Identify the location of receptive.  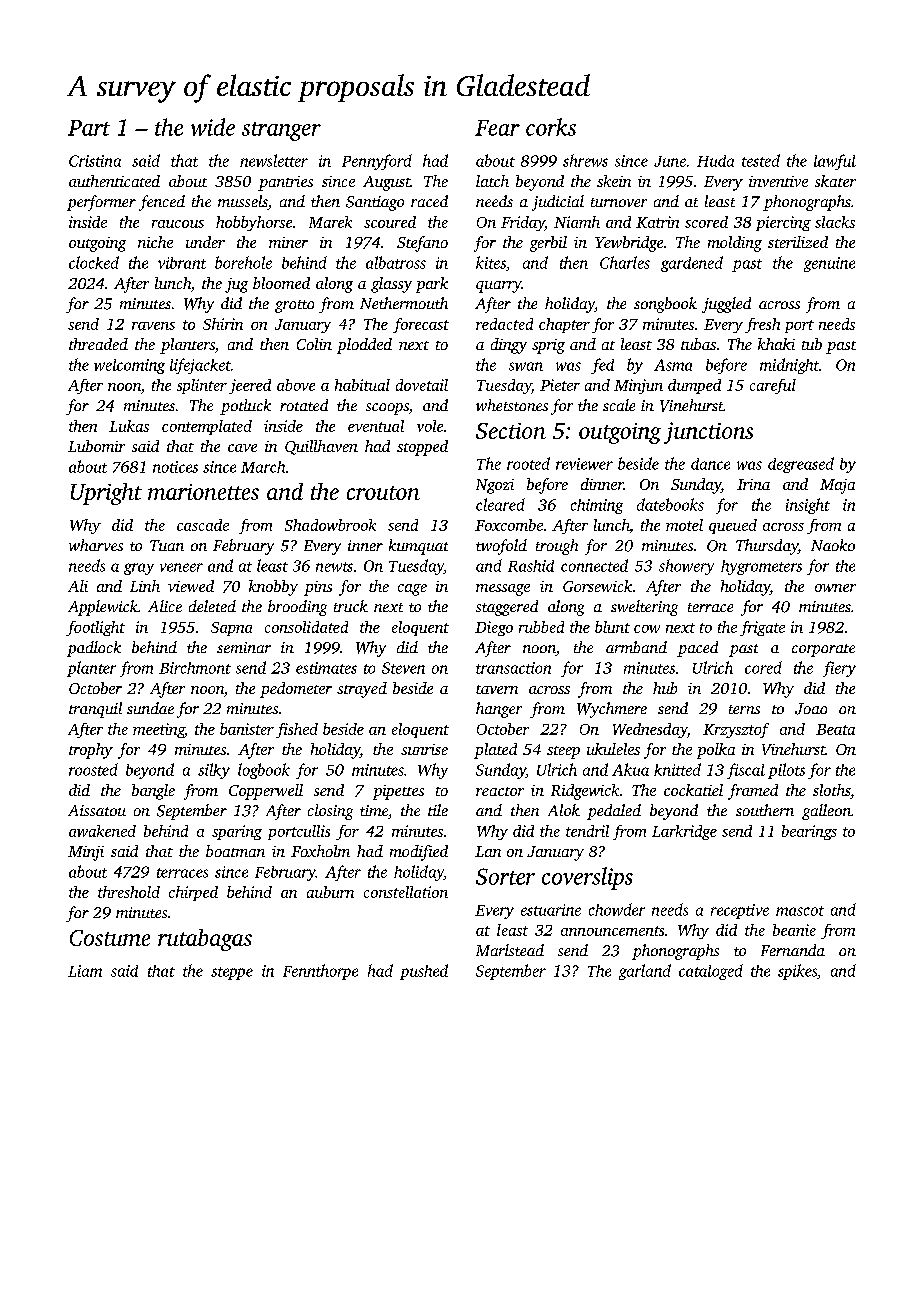
(740, 911).
